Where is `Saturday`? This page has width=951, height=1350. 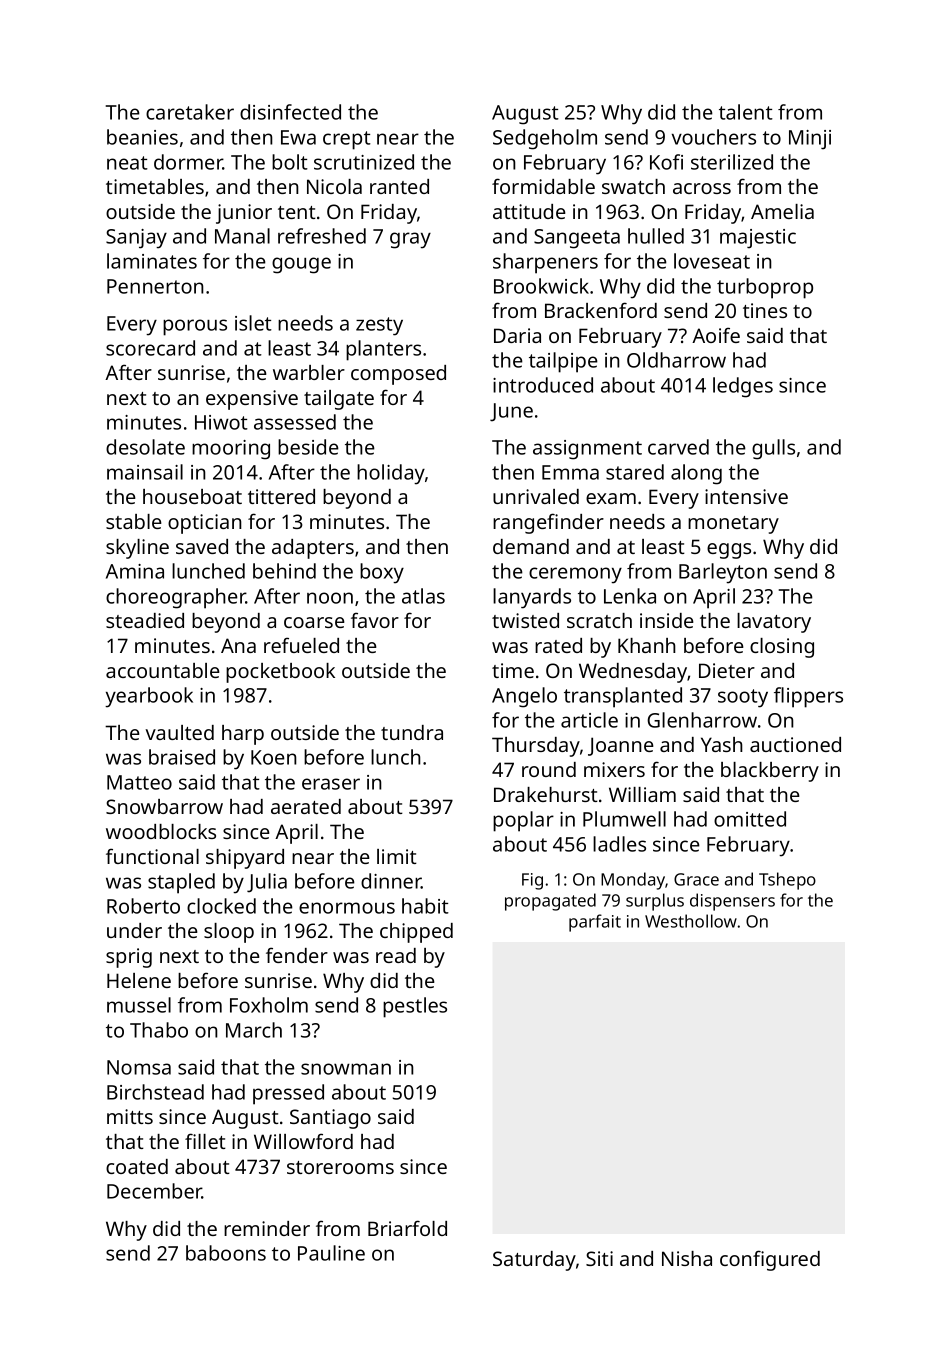
Saturday is located at coordinates (534, 1261).
